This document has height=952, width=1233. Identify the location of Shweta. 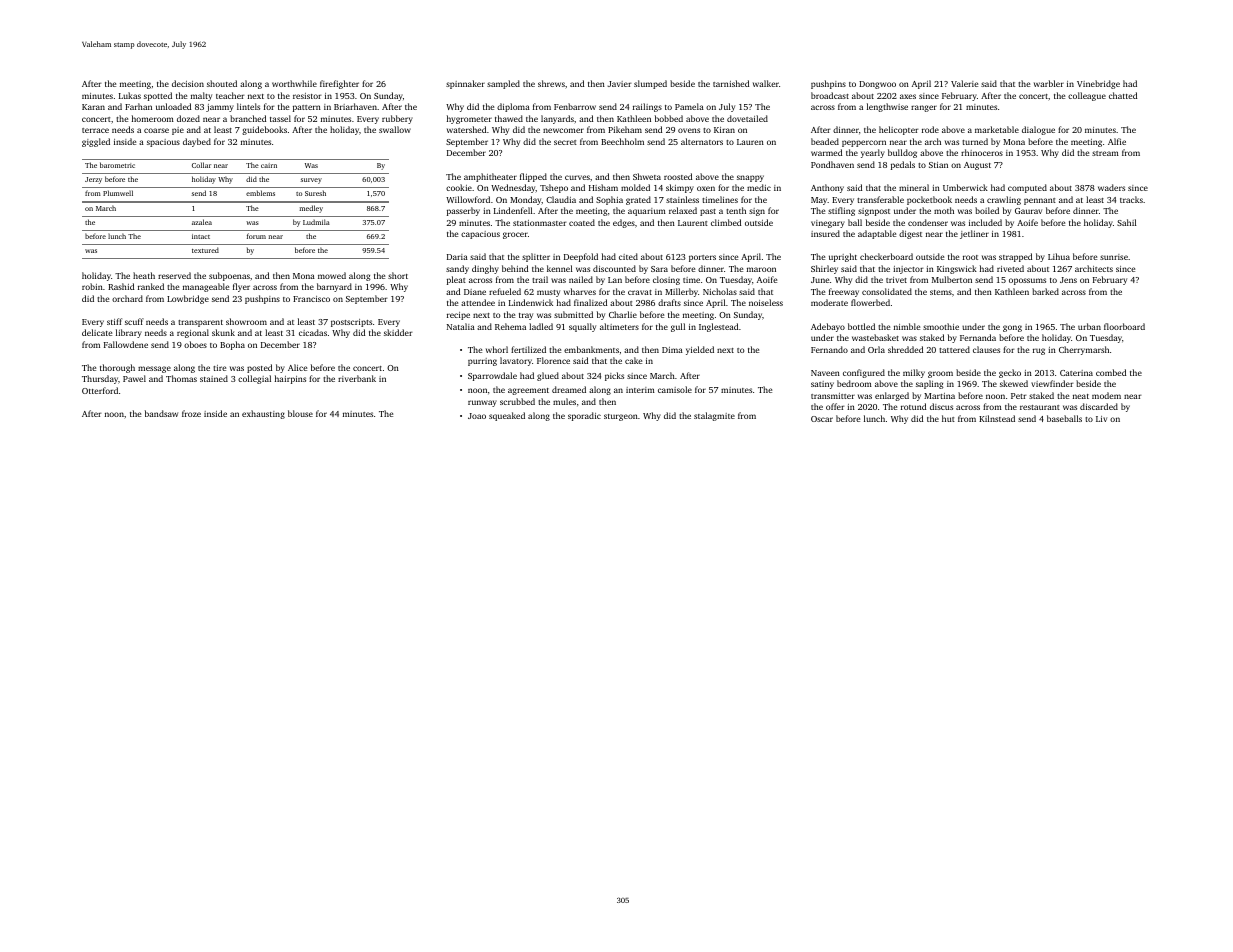
(647, 176).
